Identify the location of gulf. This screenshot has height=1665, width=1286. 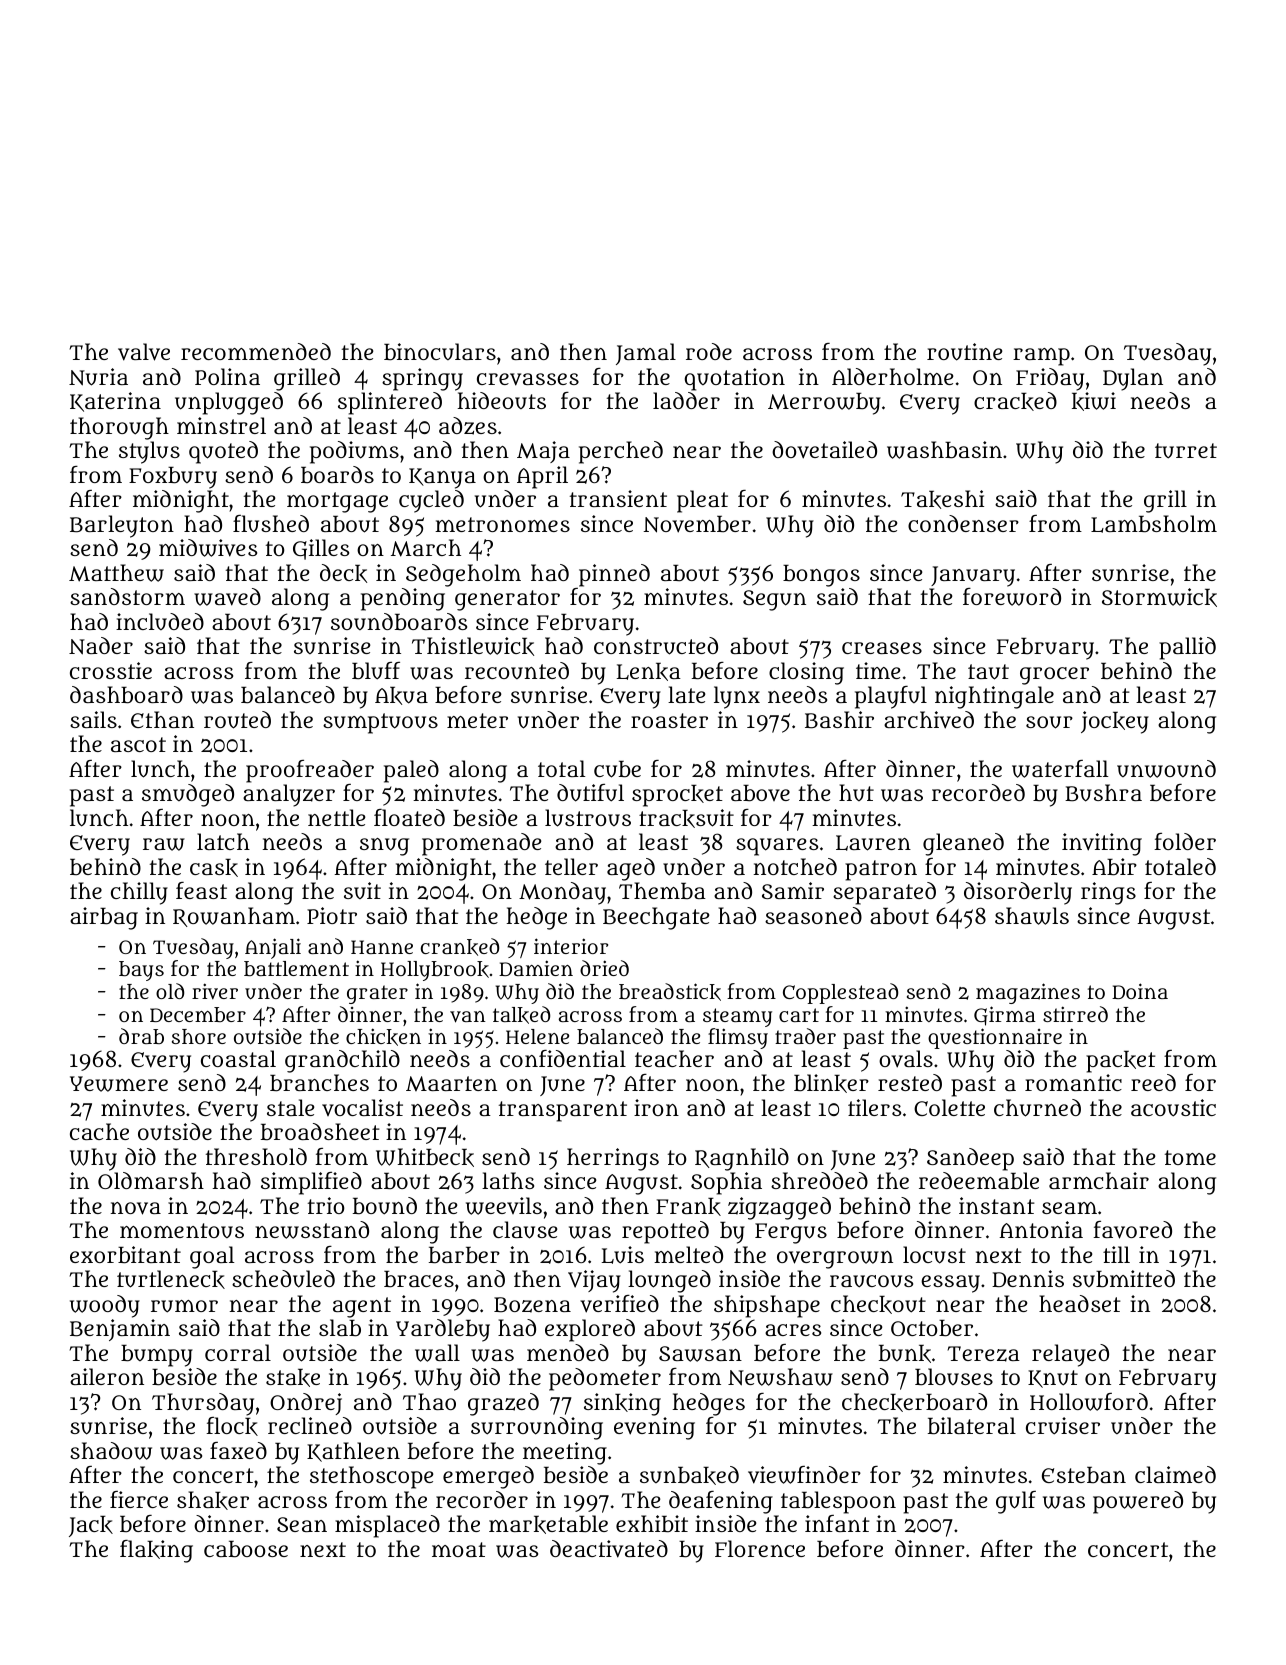
(1016, 1502).
